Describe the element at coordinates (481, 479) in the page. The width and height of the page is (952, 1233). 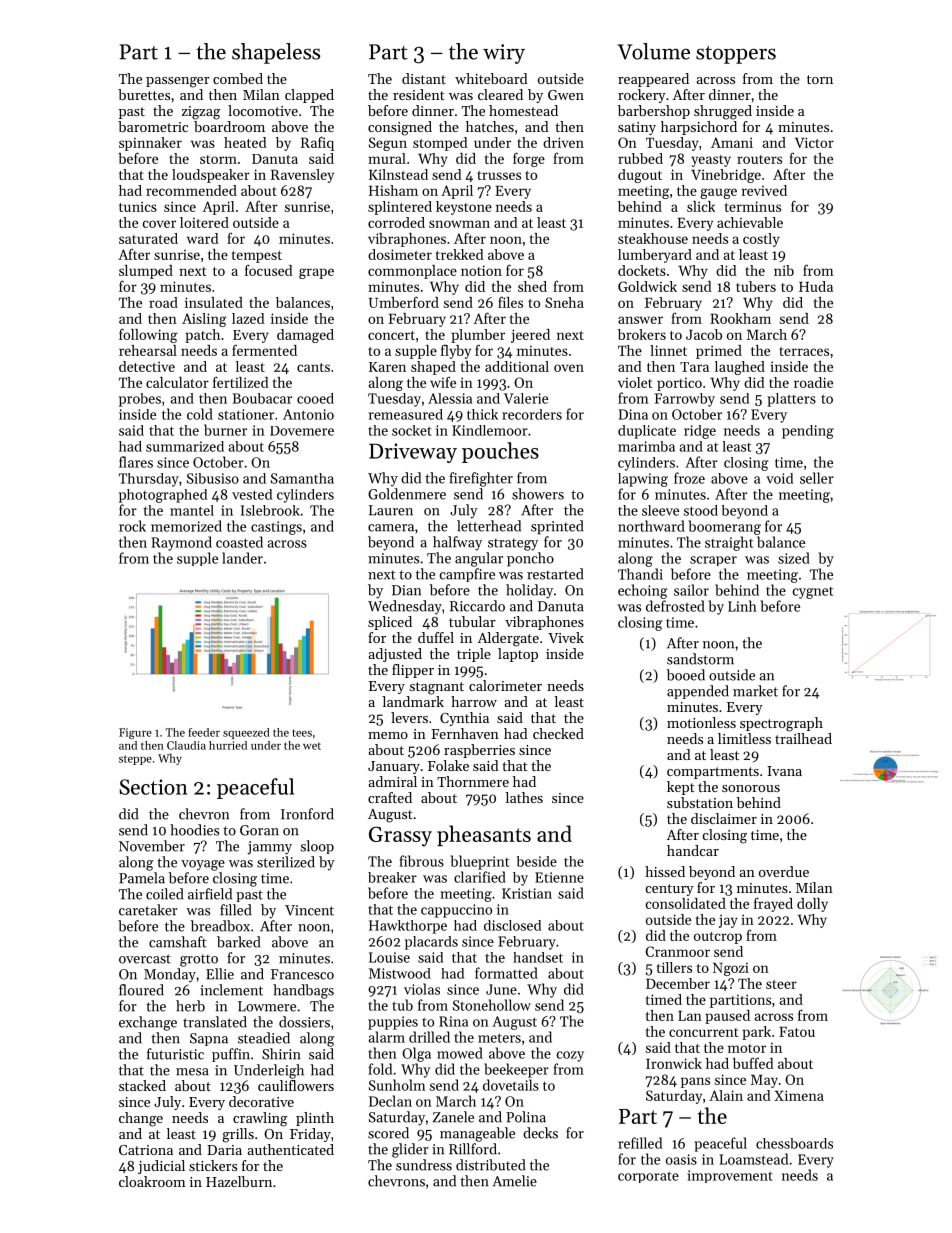
I see `firefighter` at that location.
